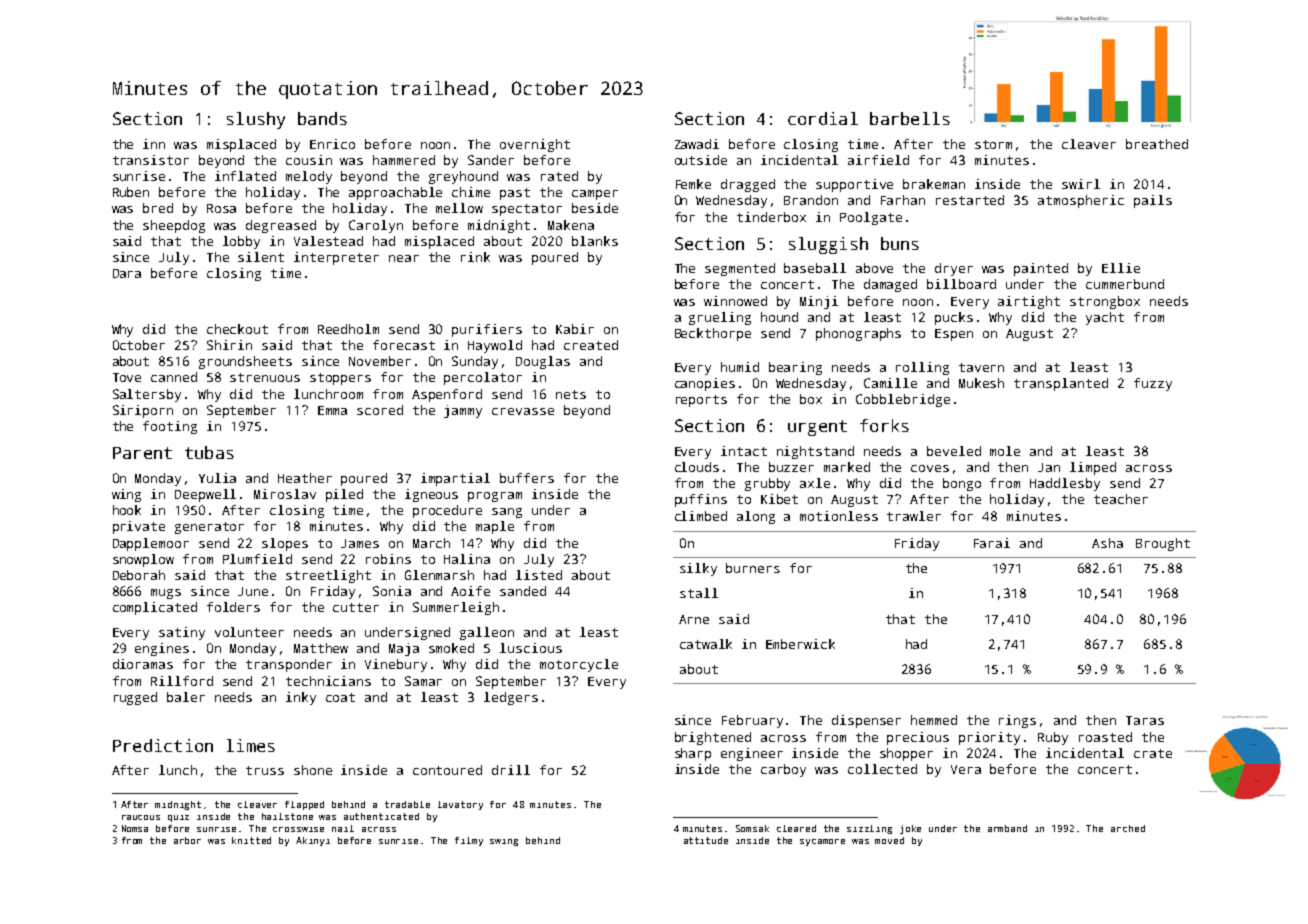 This screenshot has width=1308, height=924. I want to click on listed, so click(539, 575).
